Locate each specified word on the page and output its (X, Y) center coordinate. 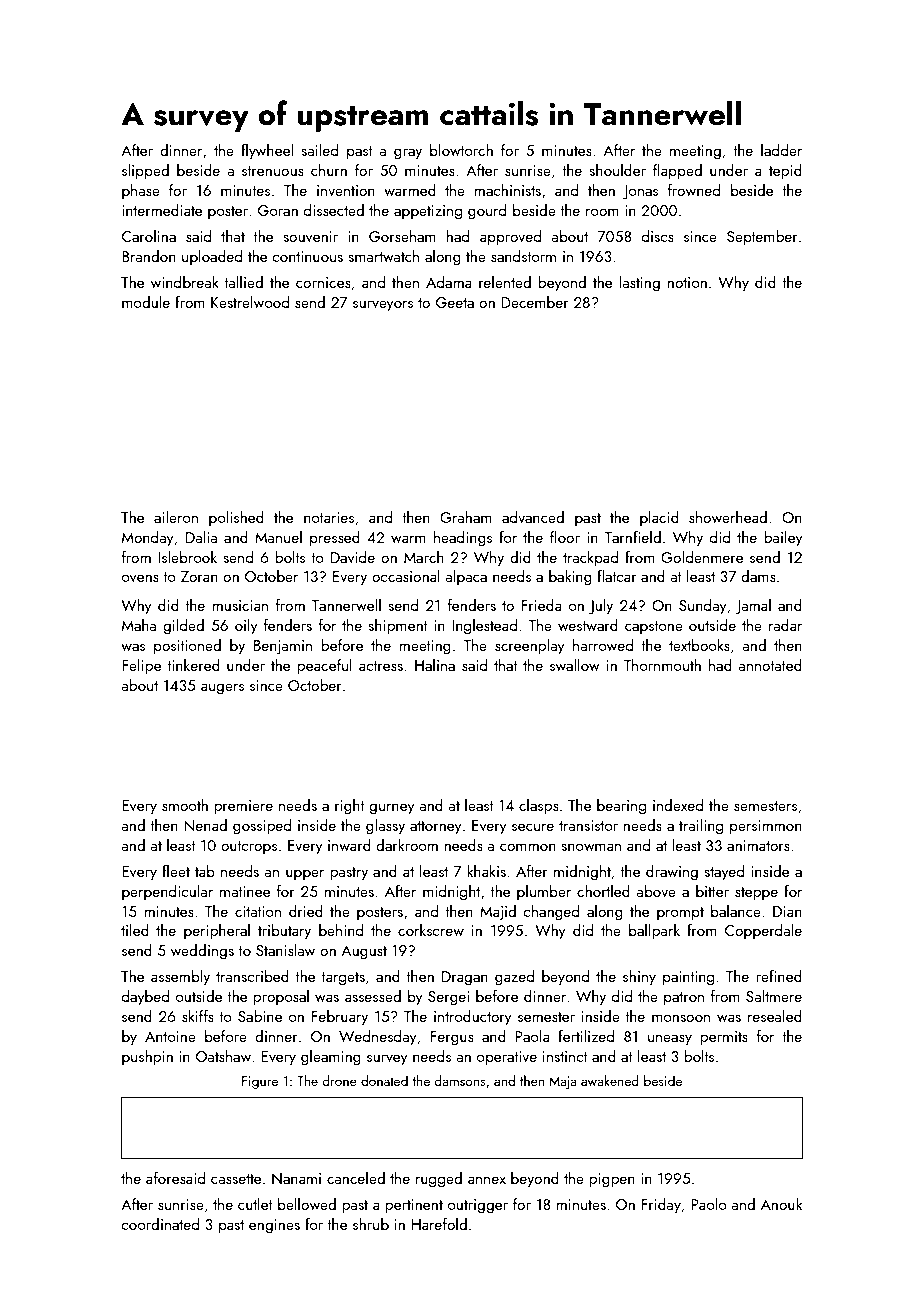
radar (785, 625)
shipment (398, 626)
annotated (770, 665)
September (762, 237)
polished (236, 518)
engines (274, 1226)
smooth (185, 805)
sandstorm (523, 256)
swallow (575, 665)
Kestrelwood (250, 302)
